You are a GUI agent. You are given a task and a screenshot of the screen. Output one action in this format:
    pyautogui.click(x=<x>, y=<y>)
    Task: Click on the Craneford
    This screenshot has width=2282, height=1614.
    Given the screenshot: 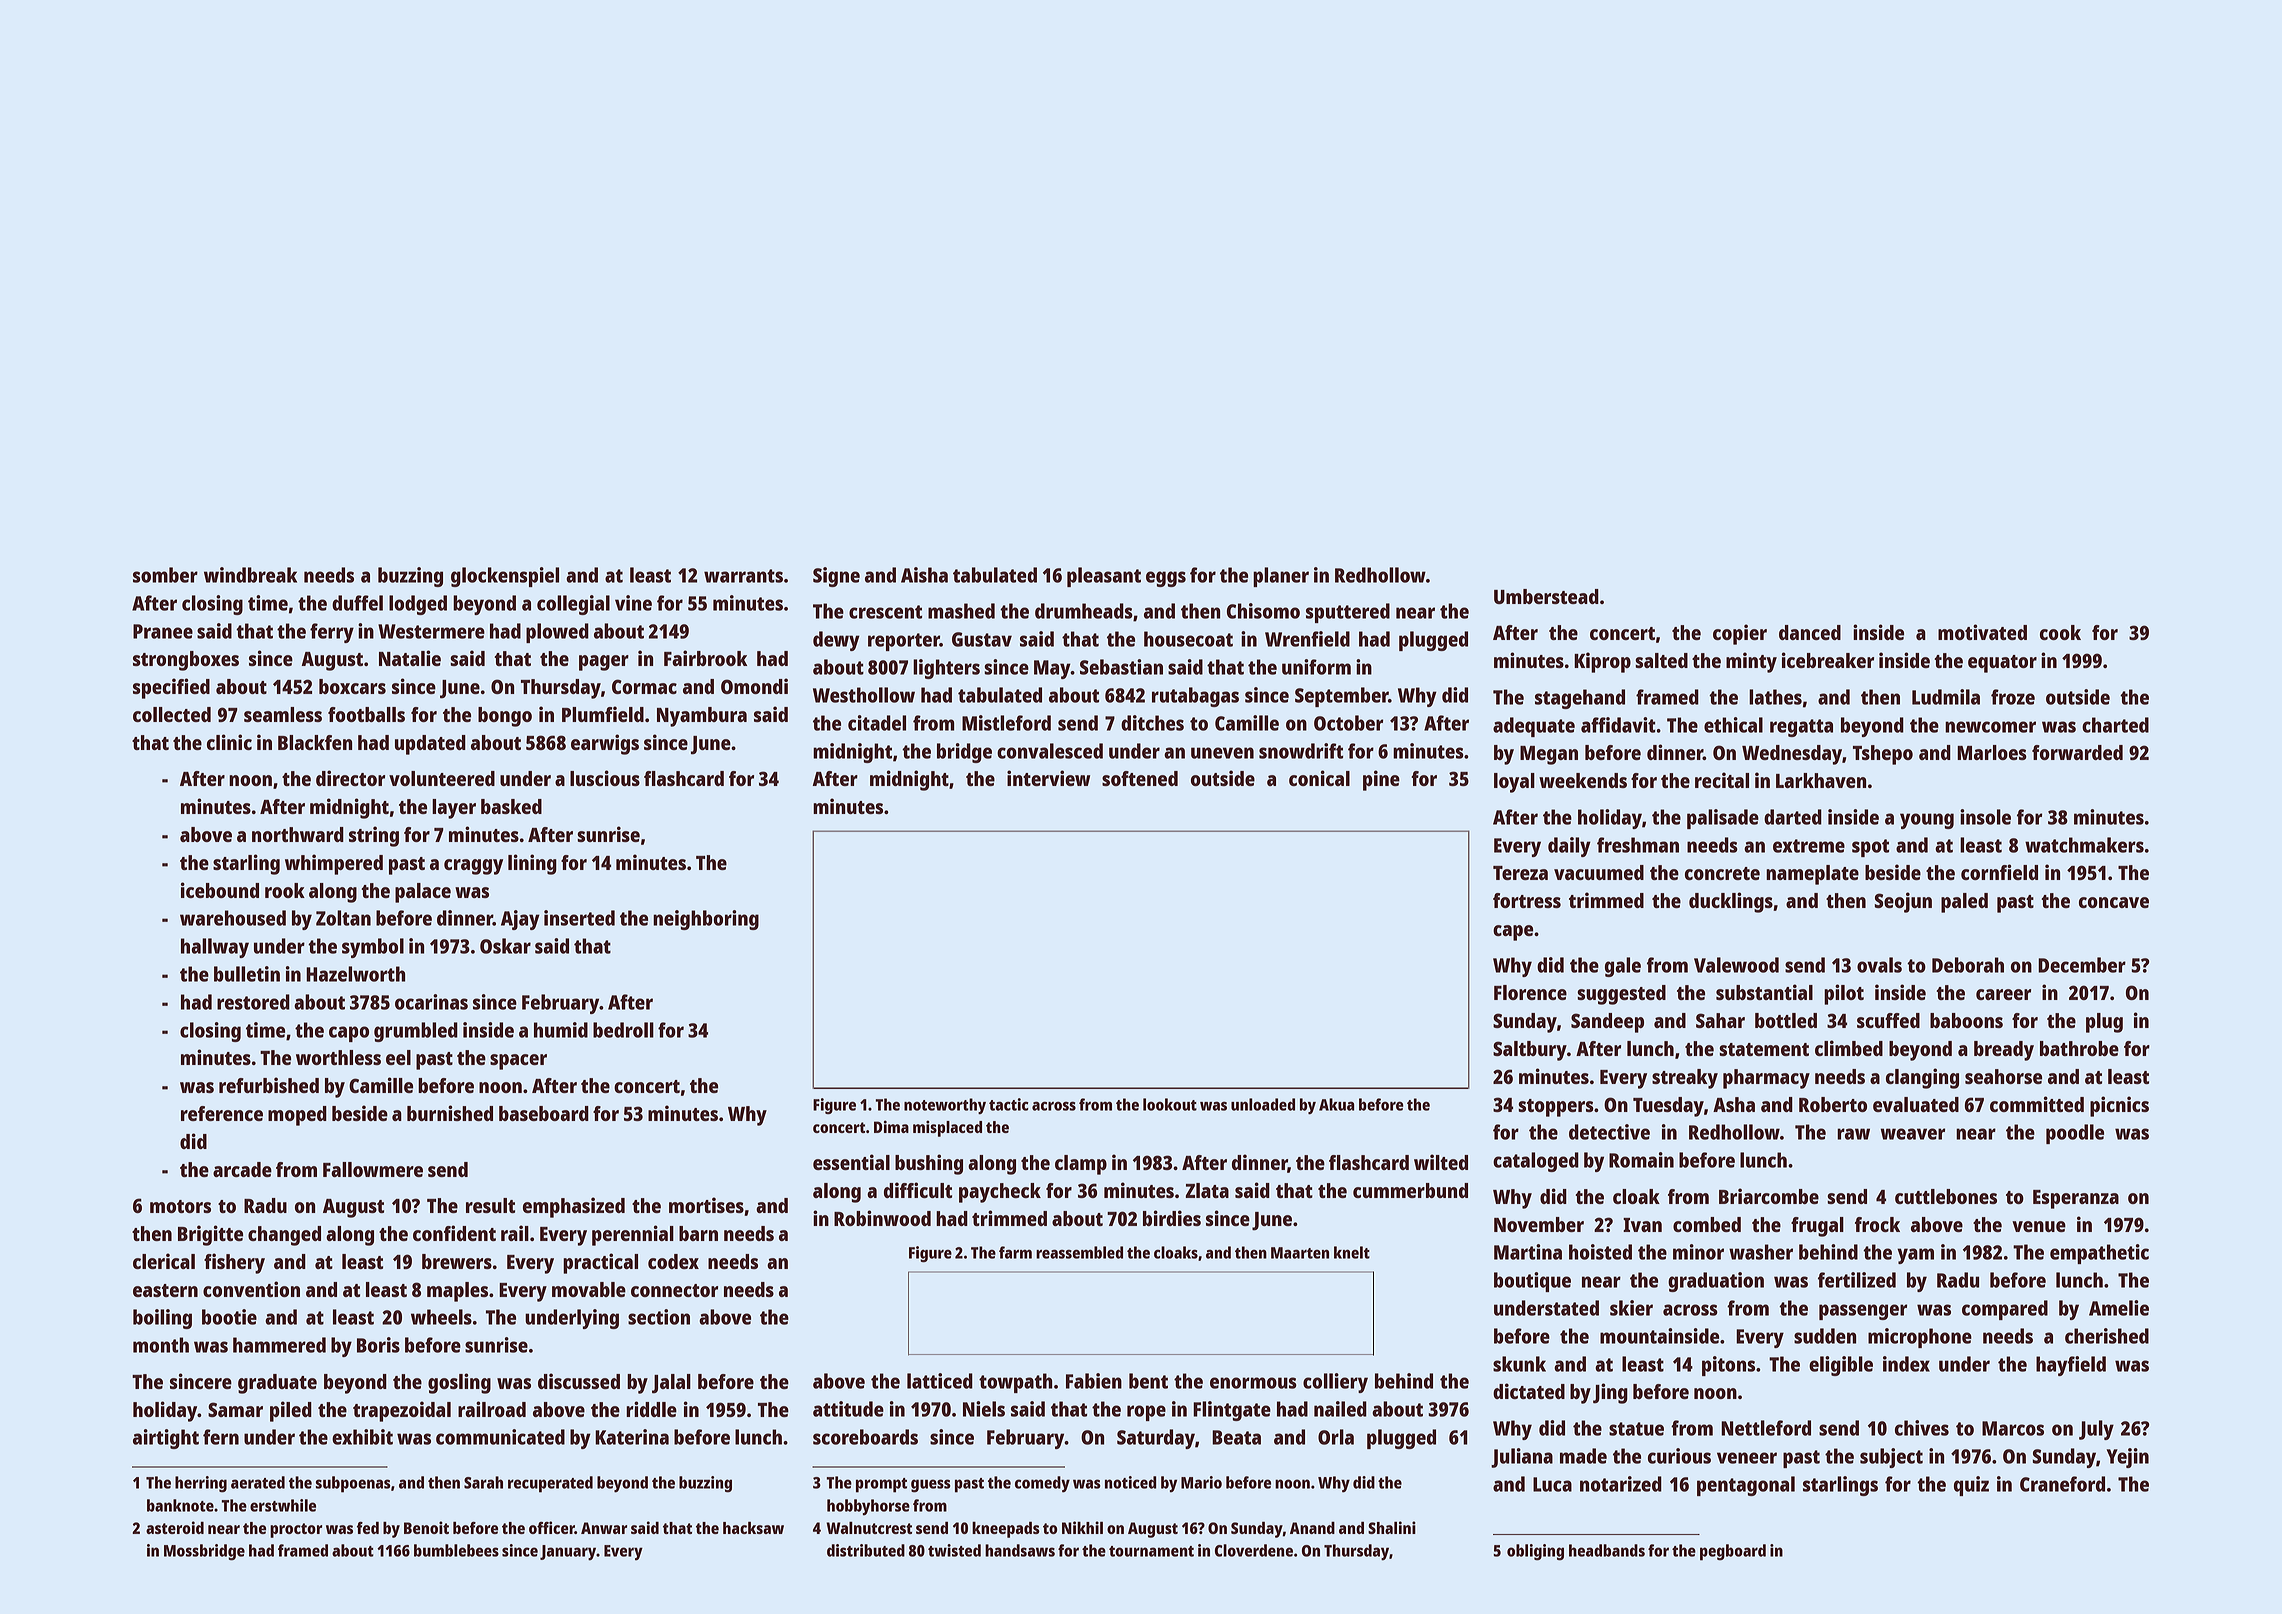 What is the action you would take?
    pyautogui.click(x=2062, y=1484)
